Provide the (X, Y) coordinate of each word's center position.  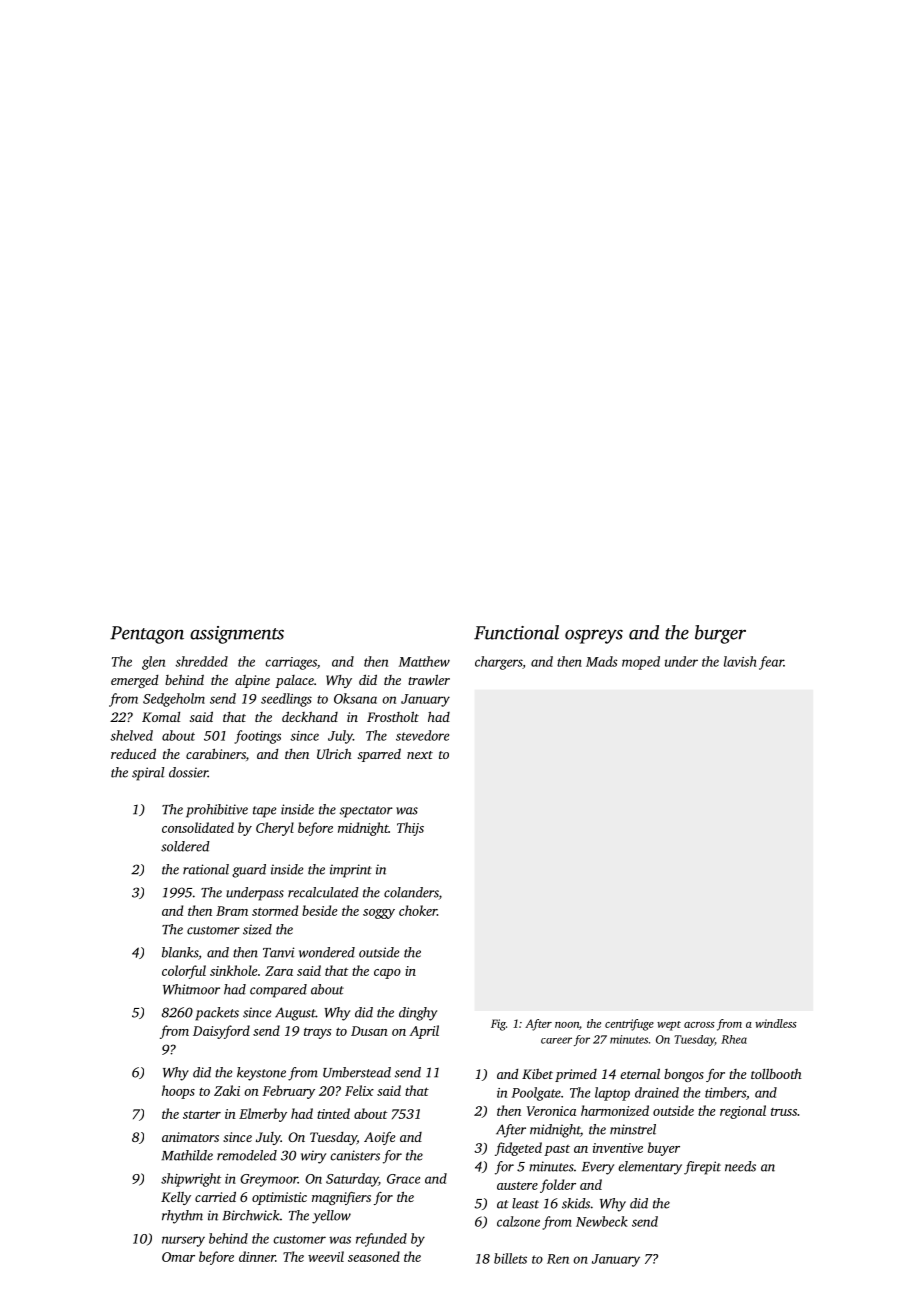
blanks (180, 952)
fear (771, 663)
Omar (178, 1257)
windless (776, 1023)
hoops (178, 1092)
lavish (740, 661)
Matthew (424, 661)
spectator (366, 812)
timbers (725, 1092)
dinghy (418, 1014)
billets (510, 1258)
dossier (188, 772)
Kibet (537, 1074)
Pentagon (147, 635)
